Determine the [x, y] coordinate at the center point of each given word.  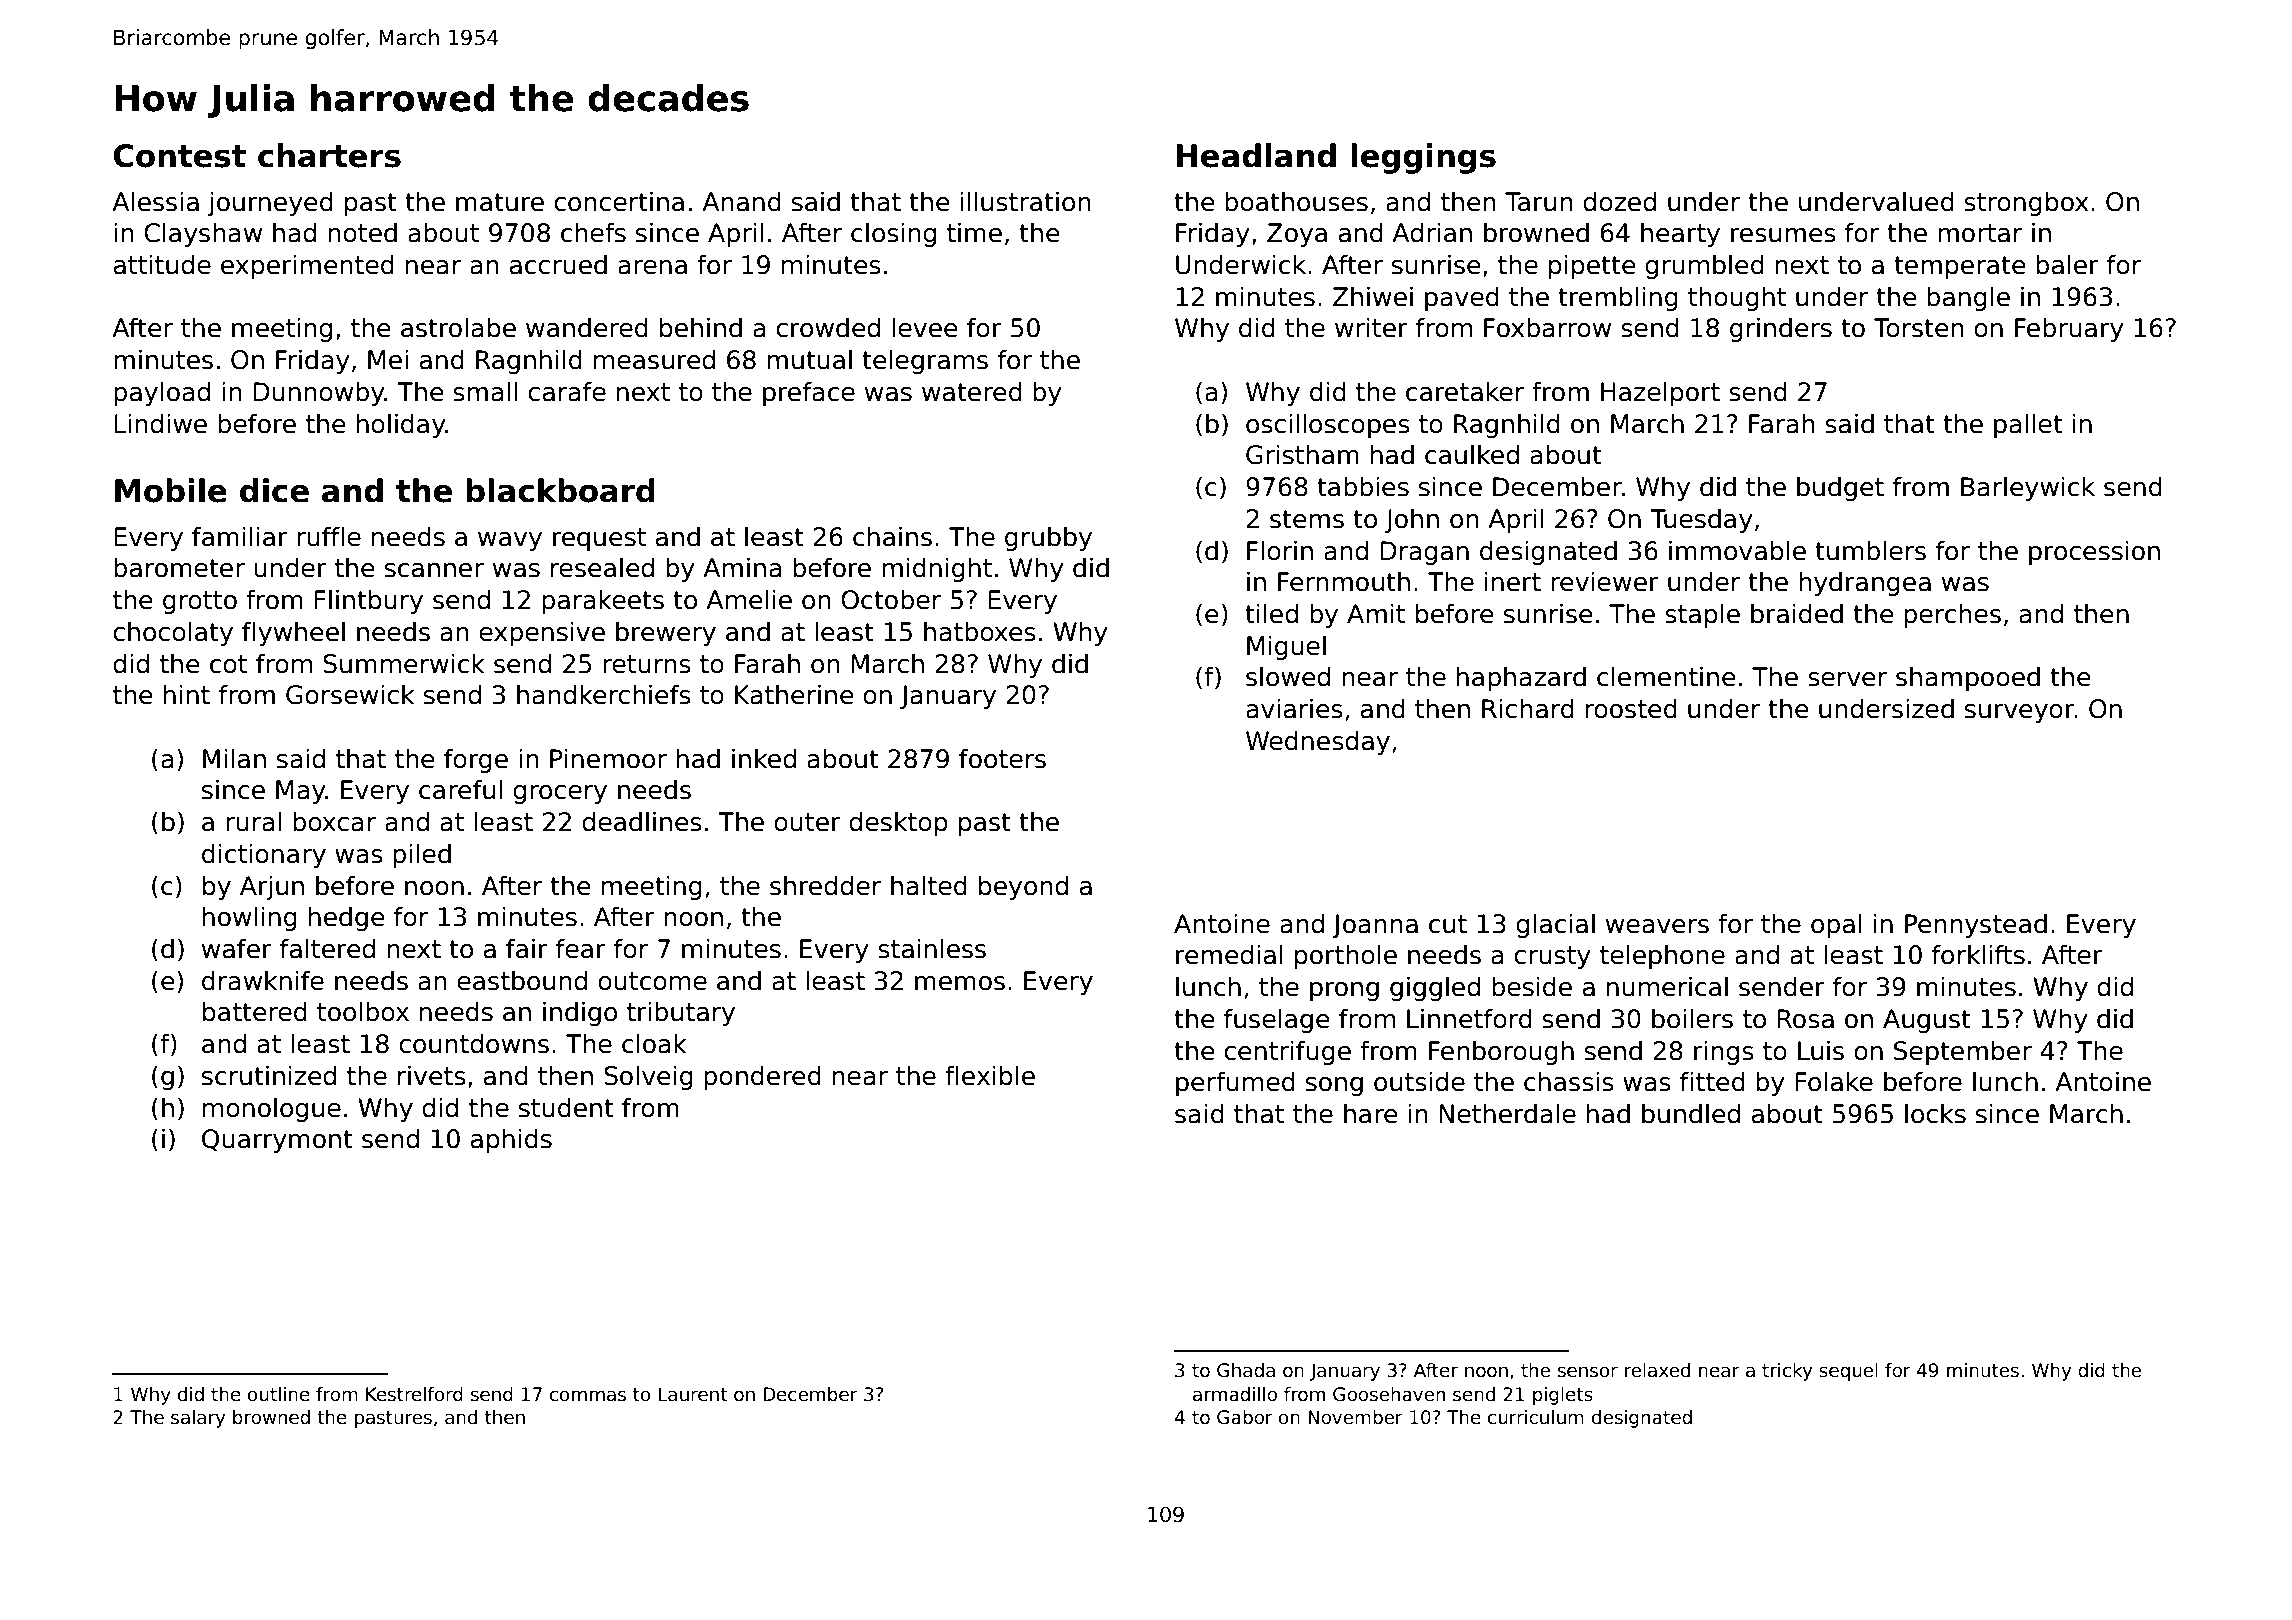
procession [2094, 552]
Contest [180, 156]
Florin [1280, 550]
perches [1952, 615]
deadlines [642, 821]
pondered [762, 1077]
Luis [1821, 1050]
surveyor [2020, 713]
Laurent [692, 1394]
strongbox [2026, 203]
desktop [898, 823]
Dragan [1424, 553]
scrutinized [269, 1075]
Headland [1256, 155]
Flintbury [368, 601]
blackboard [560, 490]
